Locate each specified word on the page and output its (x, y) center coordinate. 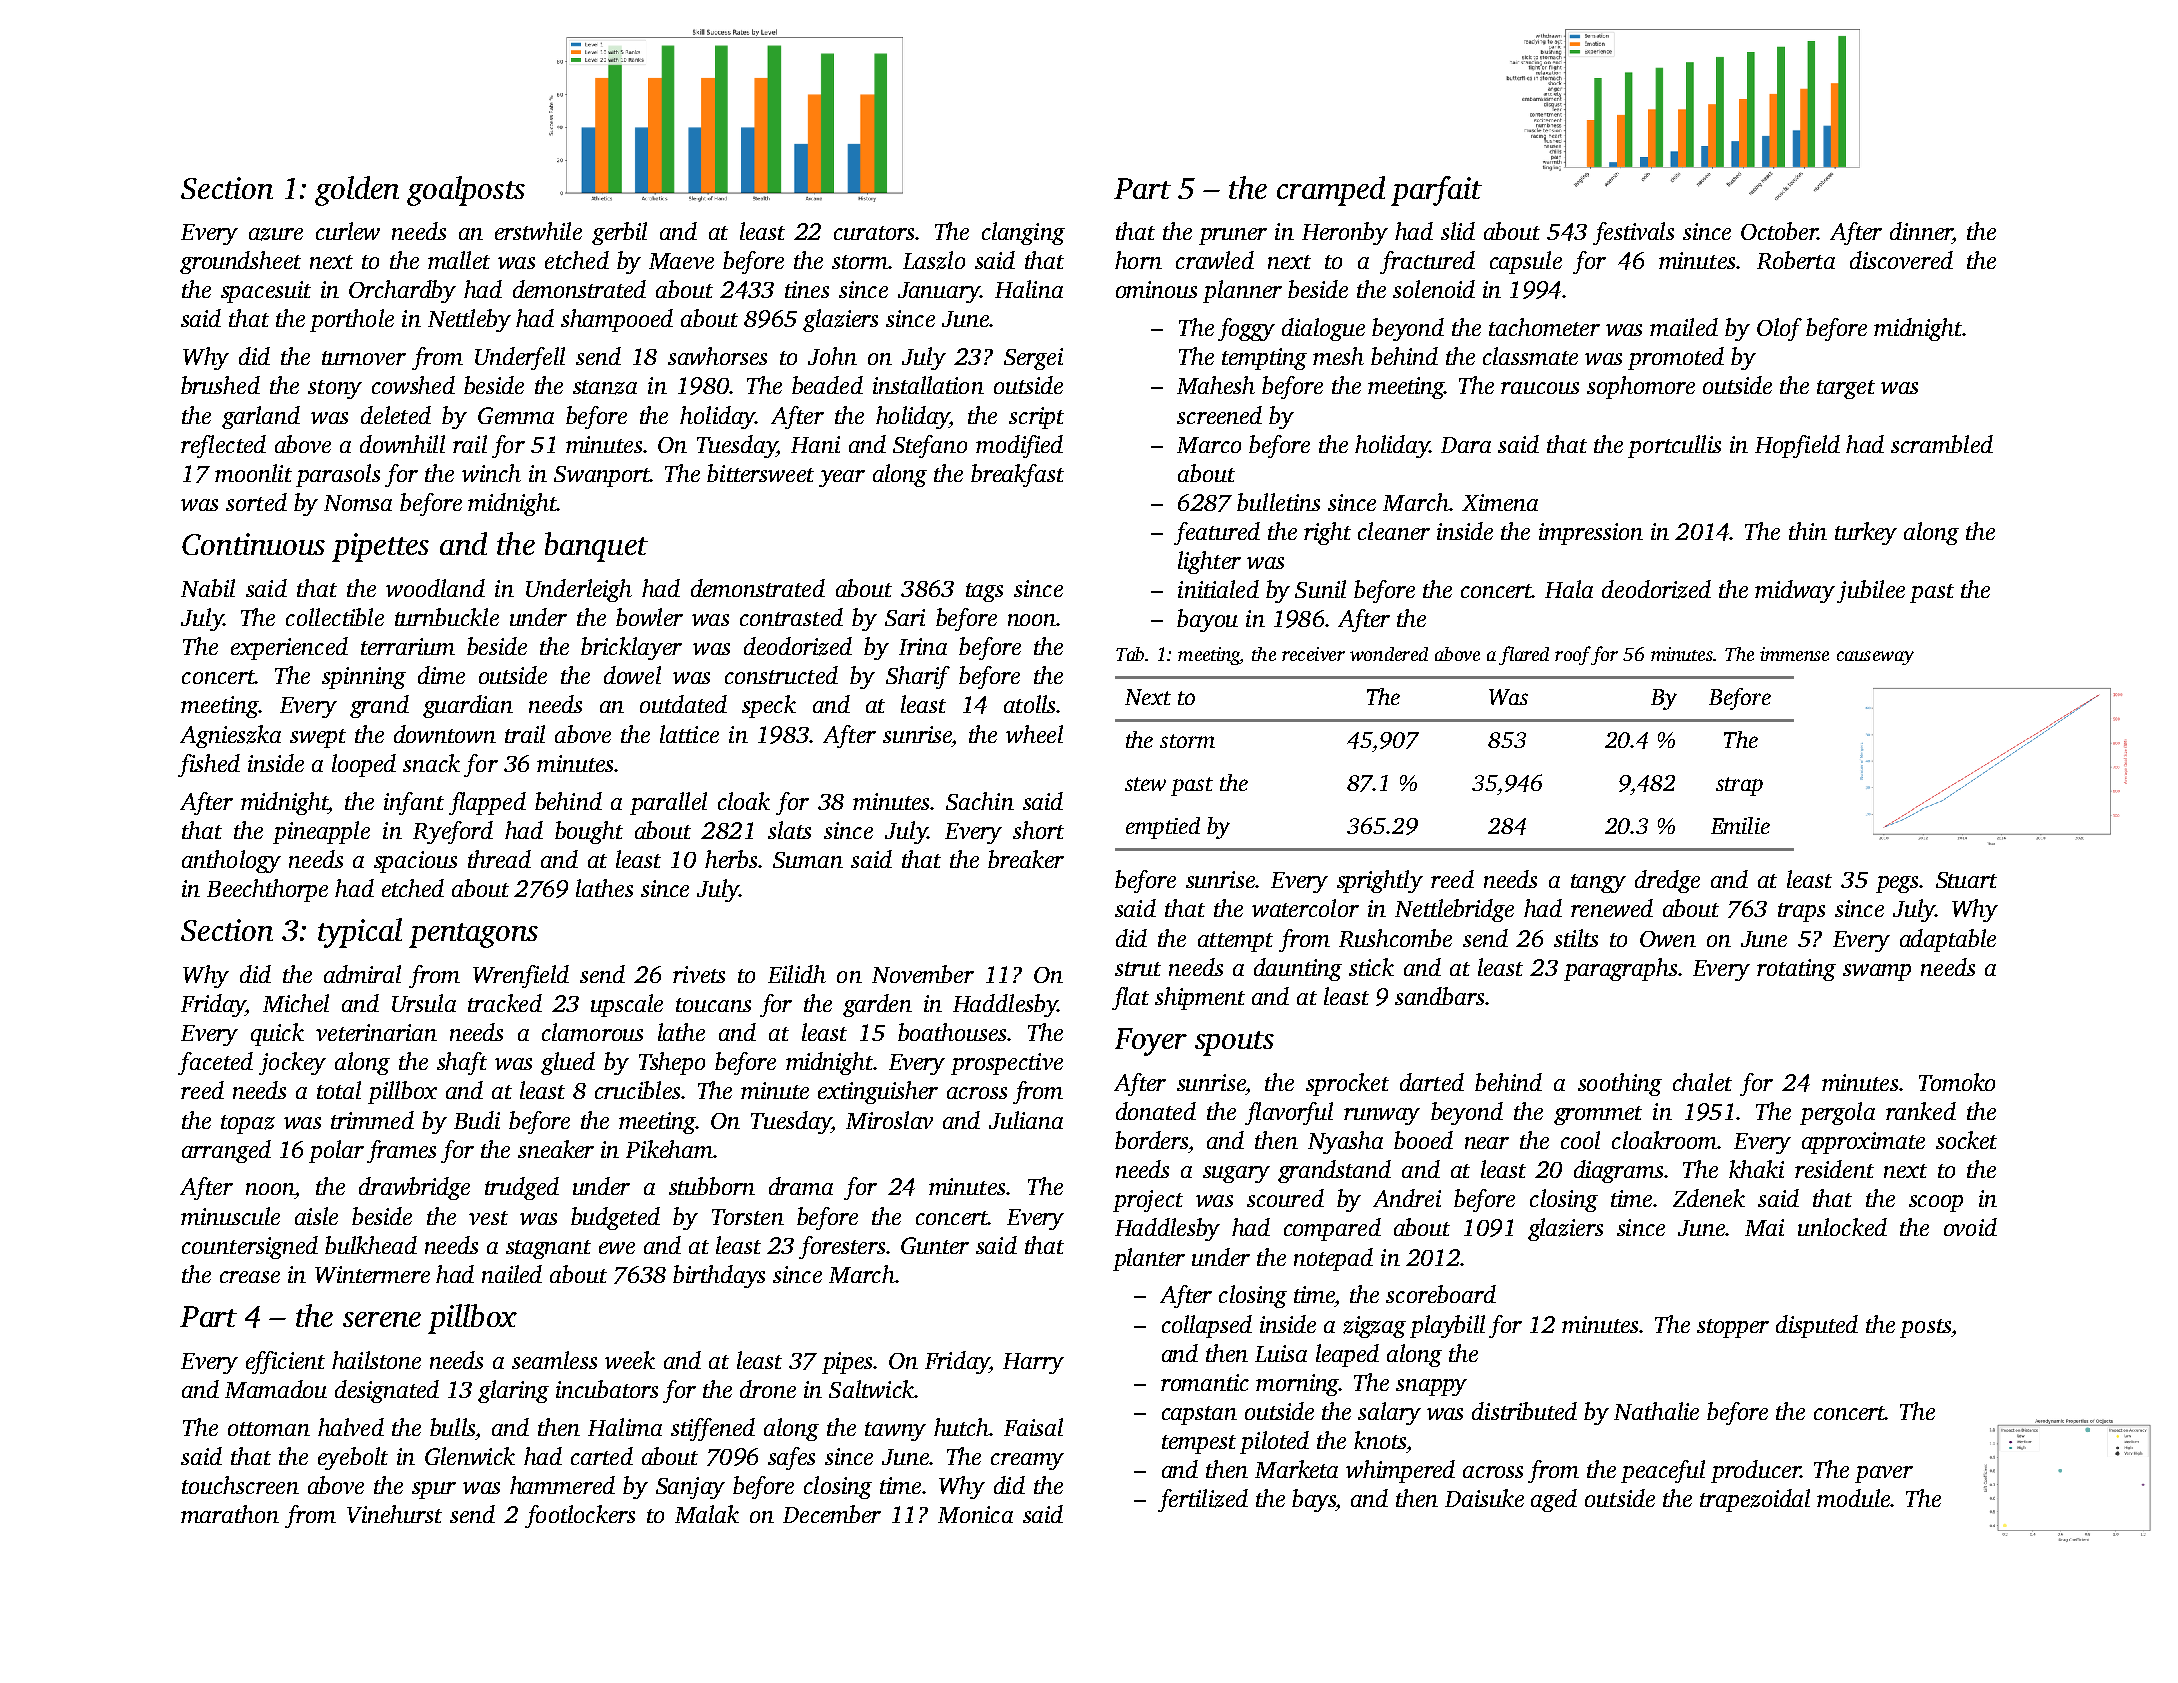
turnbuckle (447, 617)
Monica (975, 1514)
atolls (1029, 704)
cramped (1331, 191)
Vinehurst (394, 1514)
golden (357, 191)
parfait (1436, 191)
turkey (1866, 533)
